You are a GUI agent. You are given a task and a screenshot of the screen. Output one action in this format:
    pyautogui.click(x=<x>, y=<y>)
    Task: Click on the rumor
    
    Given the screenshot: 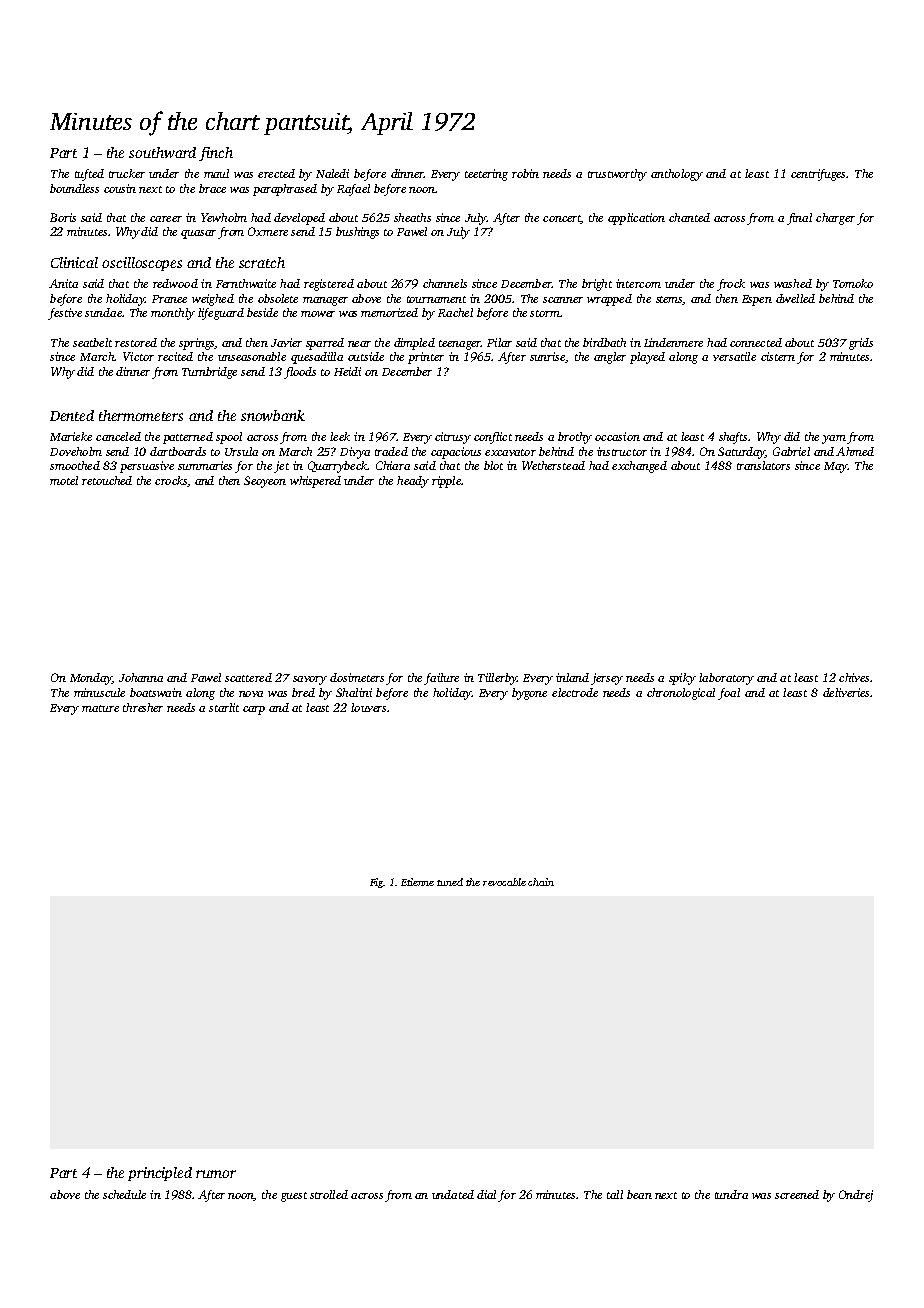 What is the action you would take?
    pyautogui.click(x=216, y=1174)
